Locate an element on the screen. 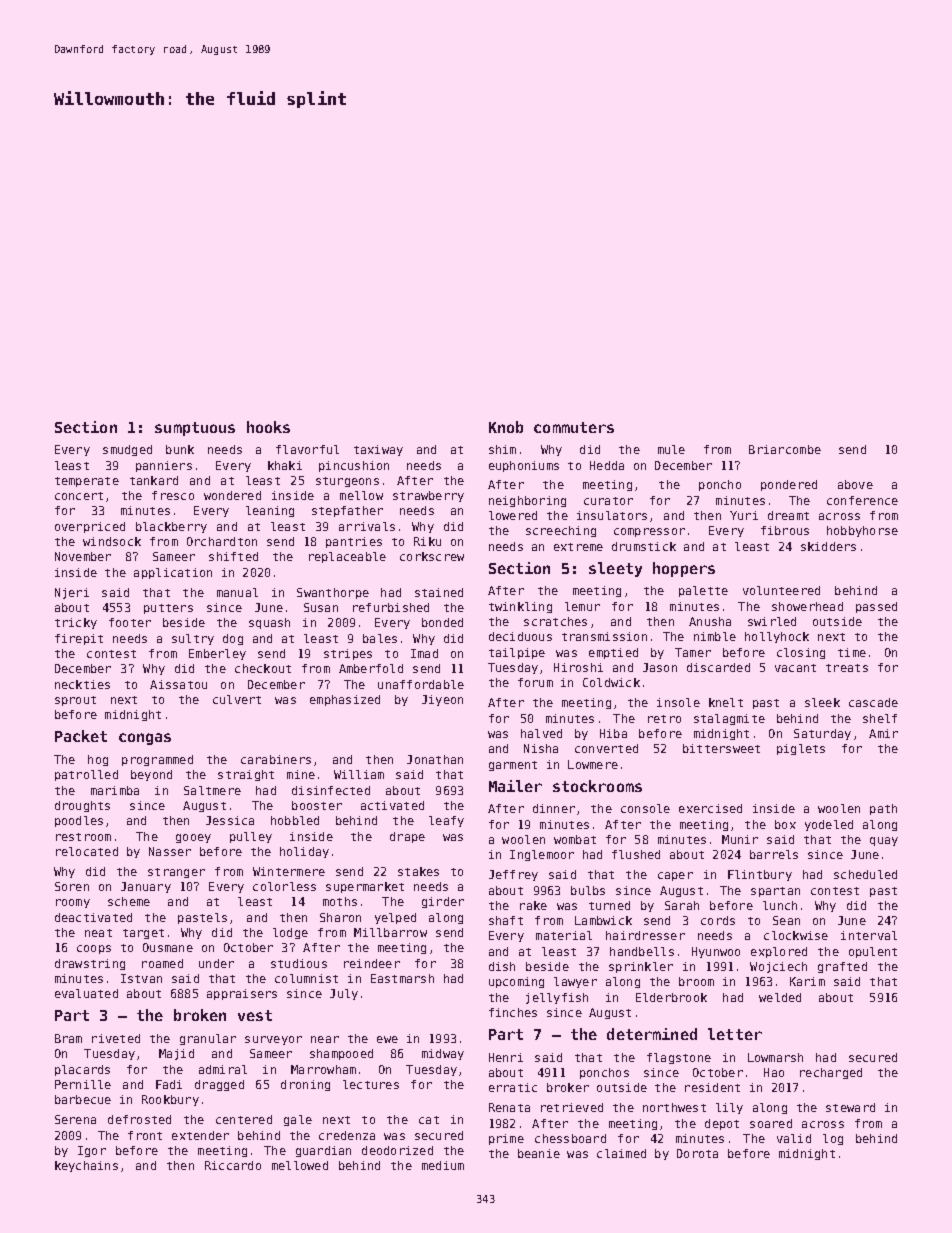  fibrous is located at coordinates (785, 530).
